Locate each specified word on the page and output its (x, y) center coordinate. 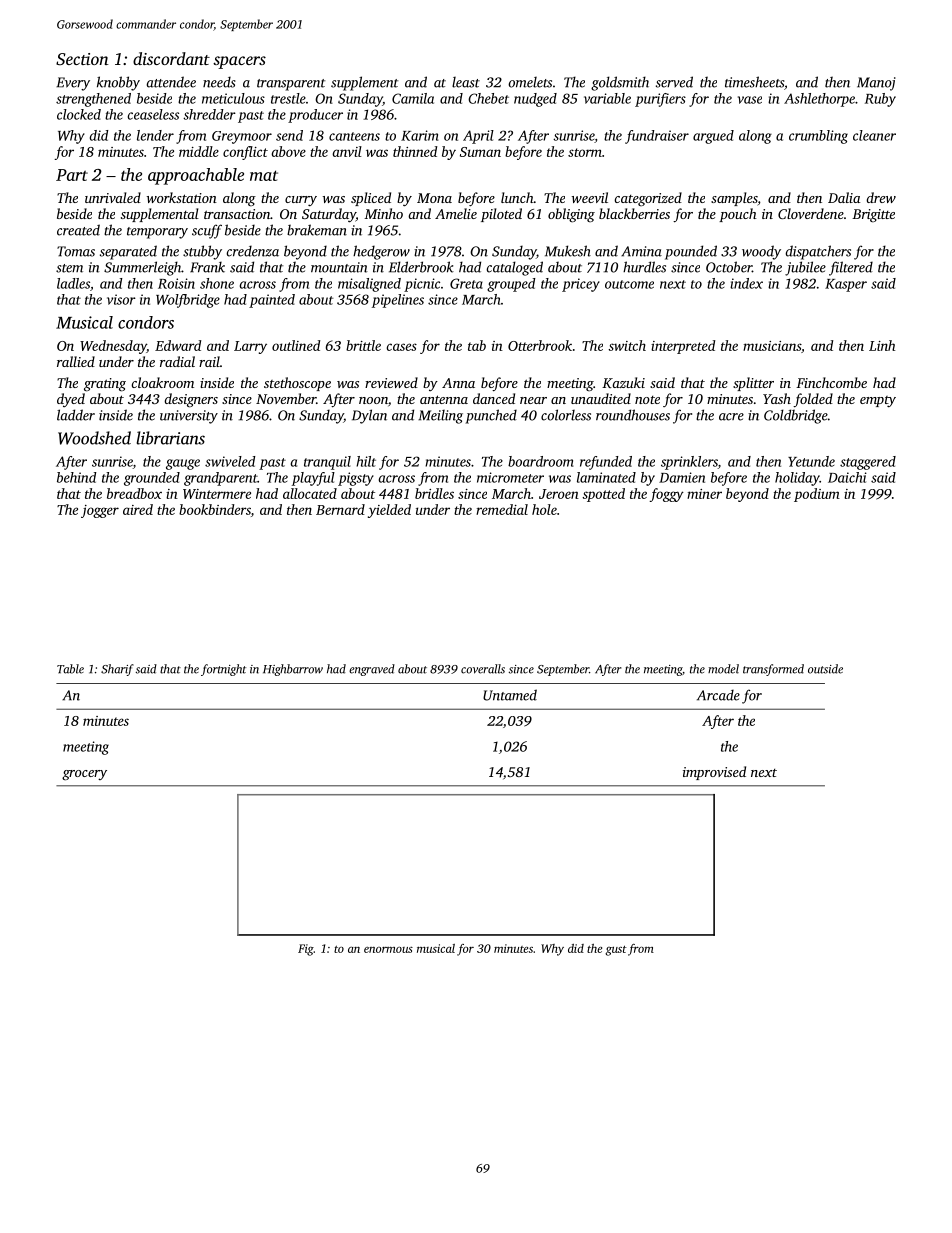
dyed (71, 400)
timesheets (754, 82)
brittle (363, 345)
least (466, 82)
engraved (372, 670)
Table (70, 669)
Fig (306, 950)
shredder (209, 114)
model (723, 669)
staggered (868, 463)
